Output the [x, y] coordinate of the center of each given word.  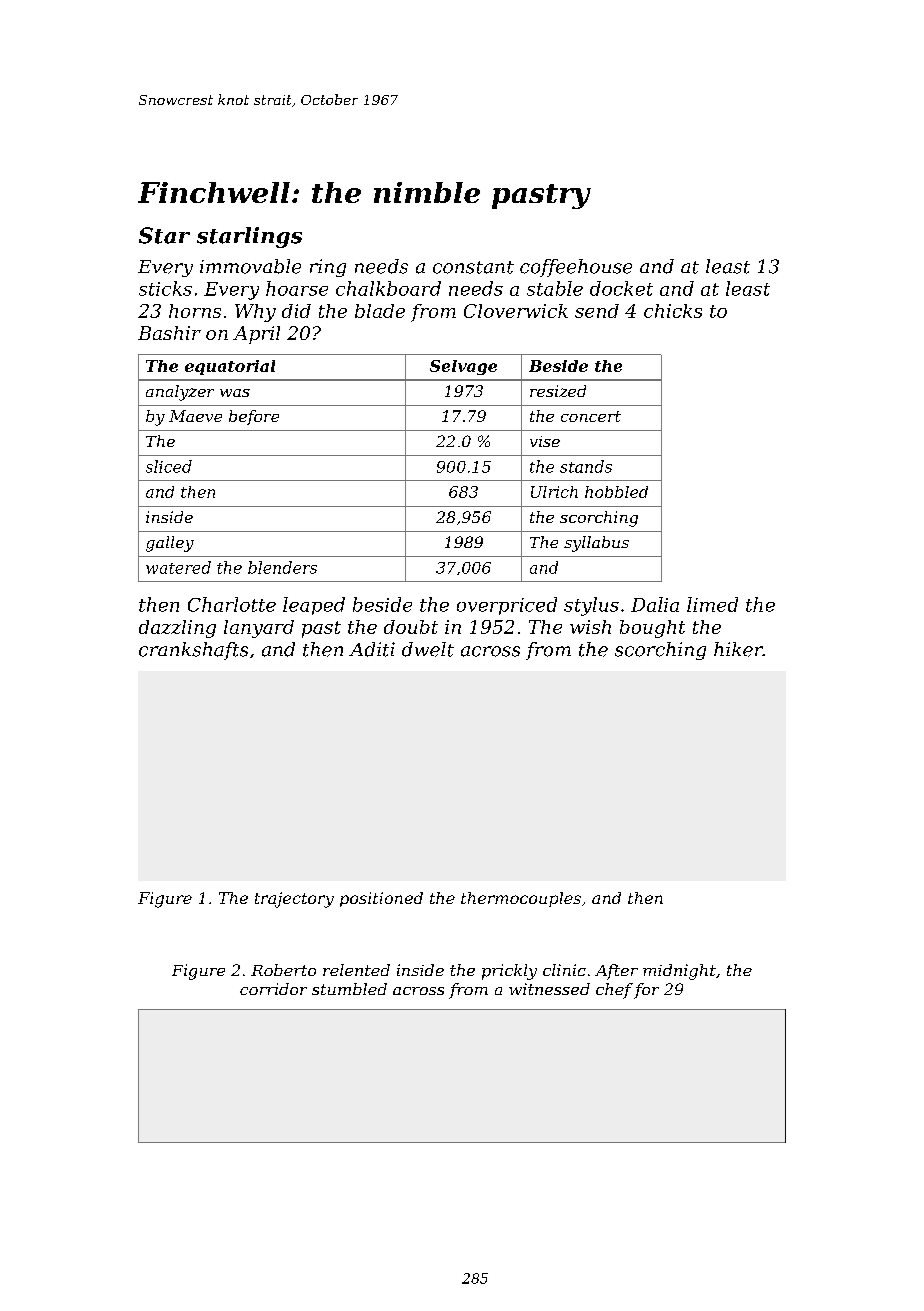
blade [380, 311]
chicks [673, 311]
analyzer [180, 393]
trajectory [294, 900]
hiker [738, 649]
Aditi [372, 649]
